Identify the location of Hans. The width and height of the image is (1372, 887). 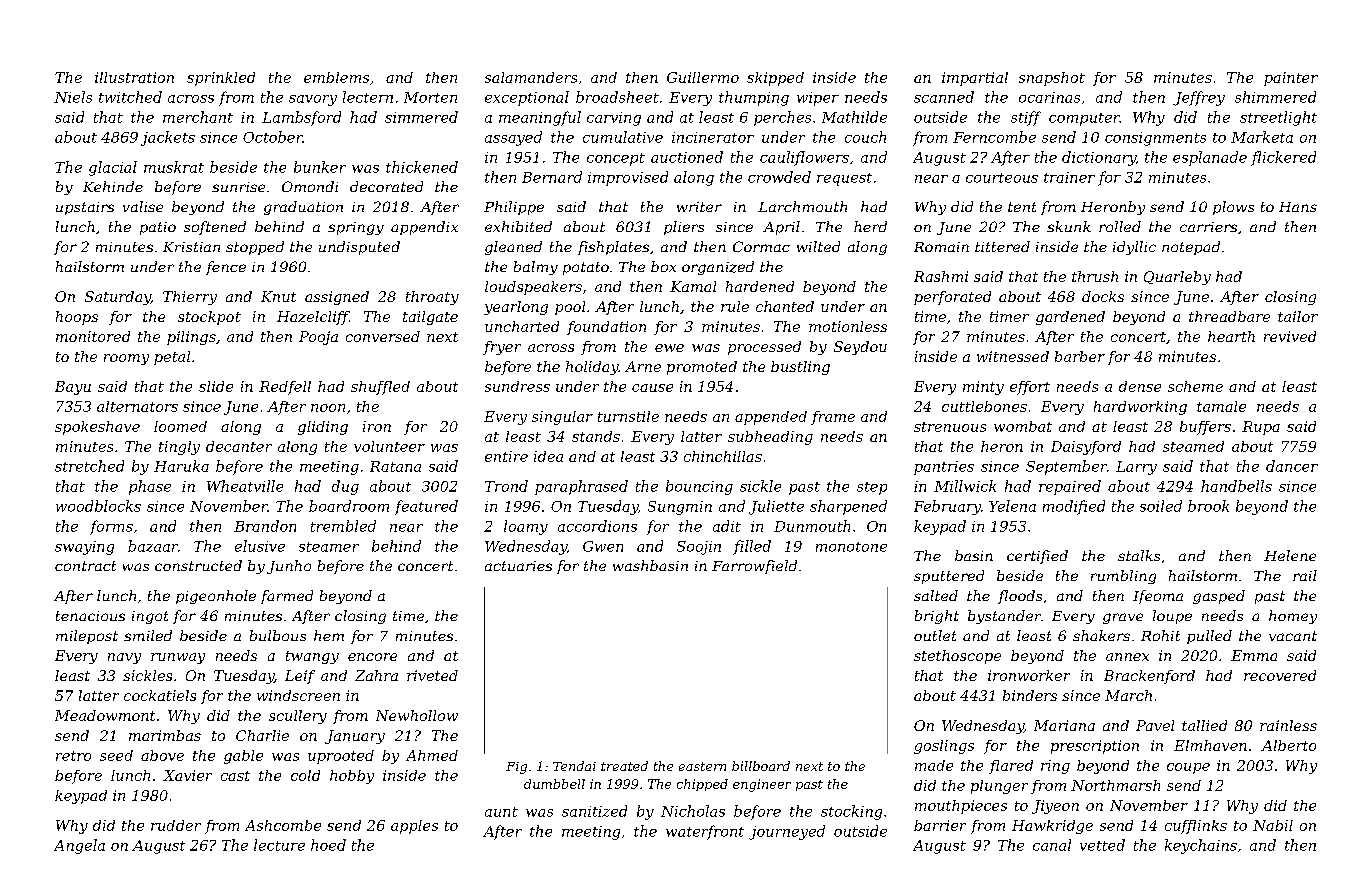
(1298, 207).
